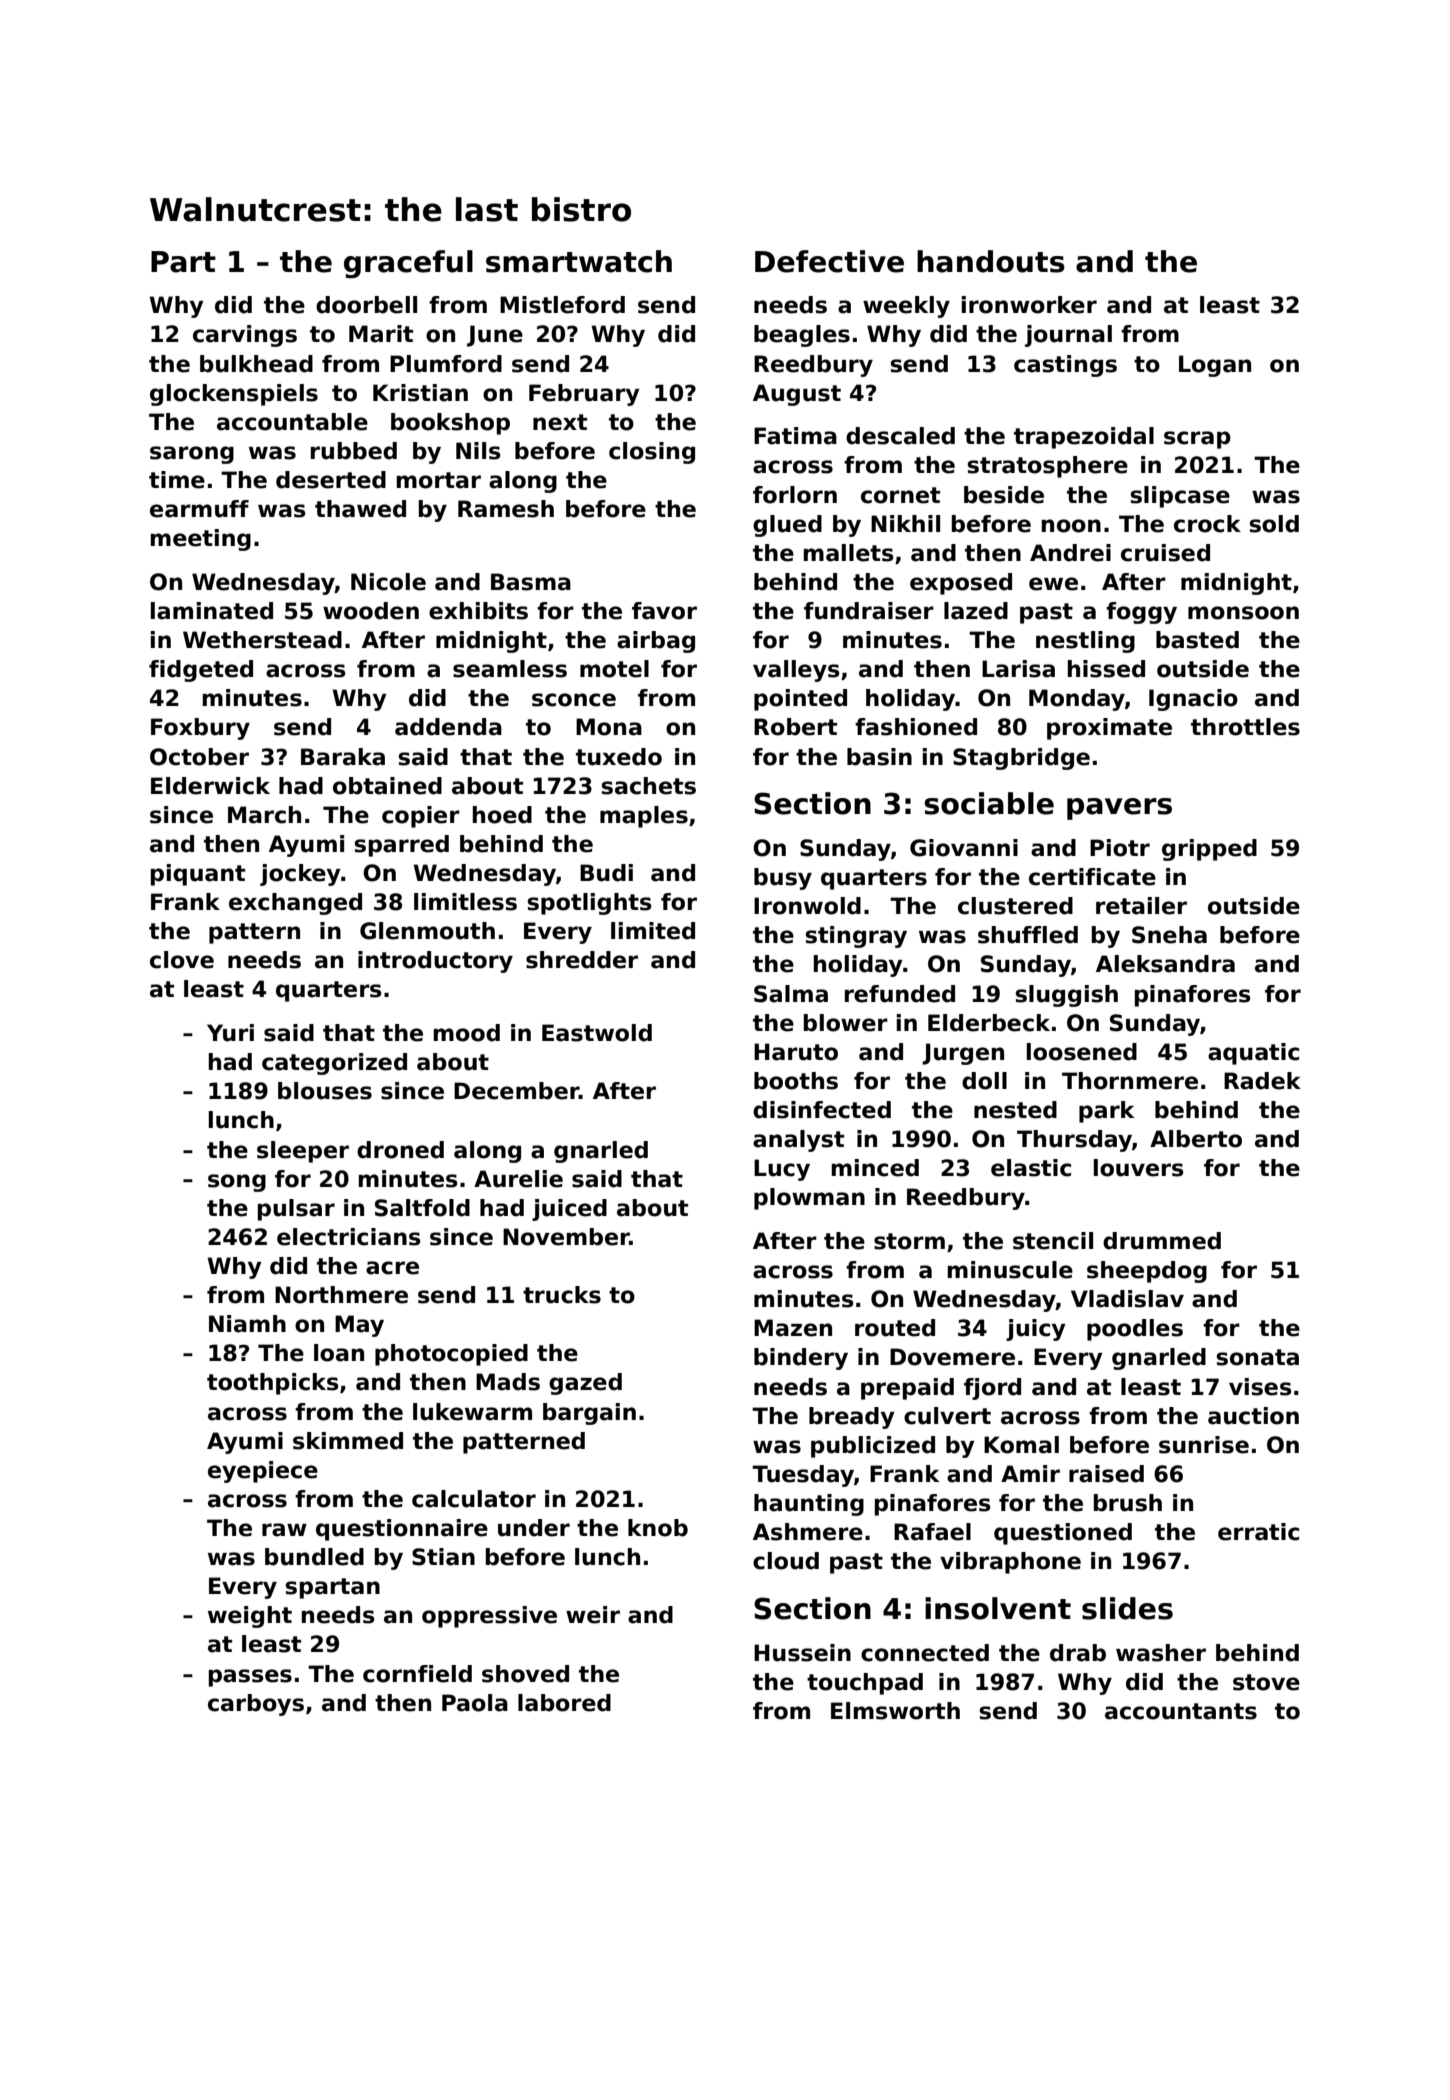  Describe the element at coordinates (1260, 1387) in the screenshot. I see `vises` at that location.
